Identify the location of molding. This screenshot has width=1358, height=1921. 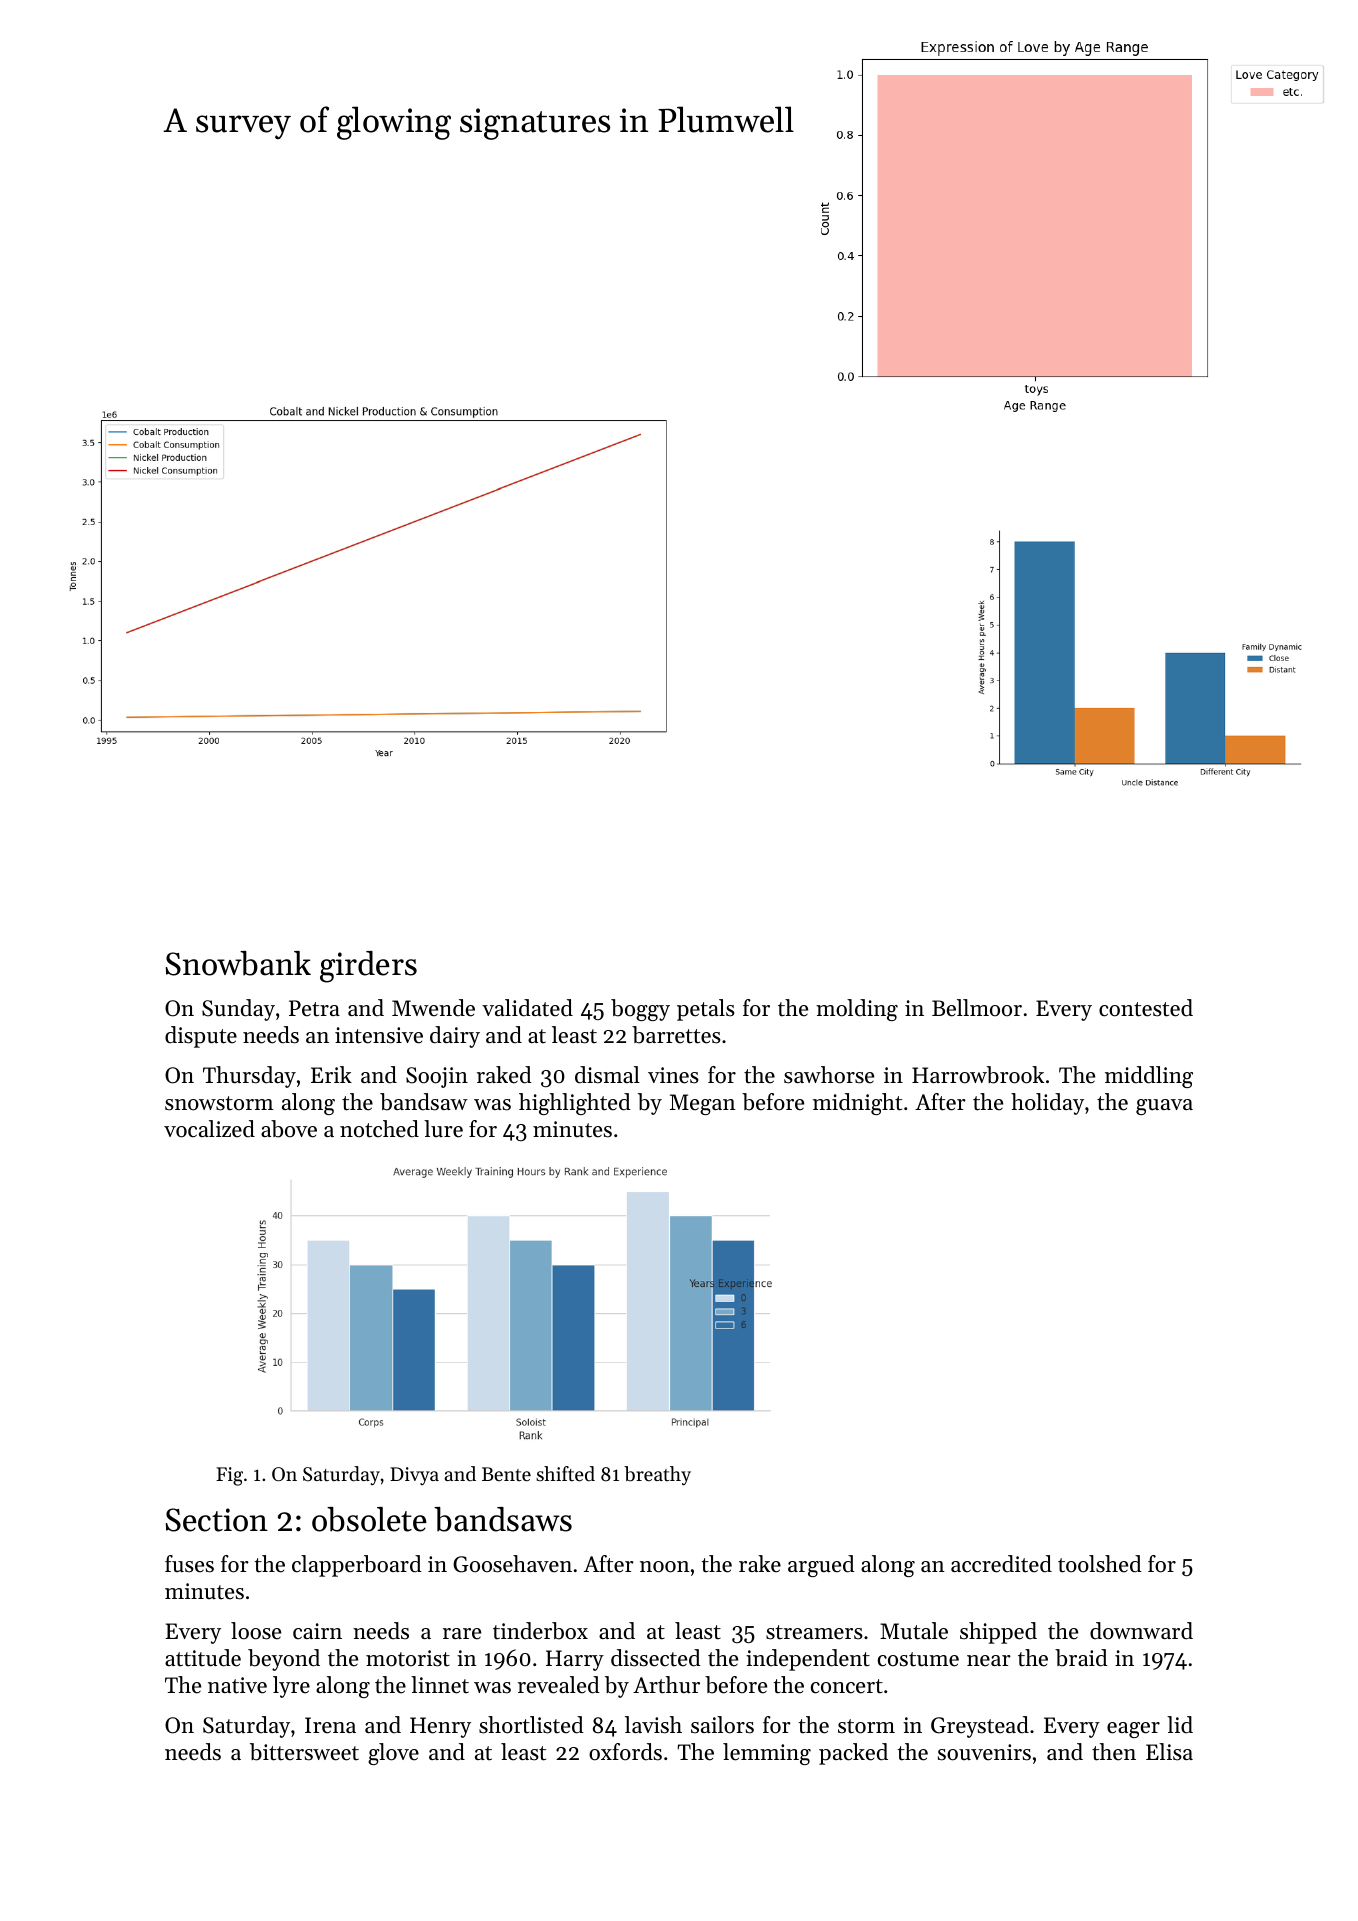
(857, 1010).
